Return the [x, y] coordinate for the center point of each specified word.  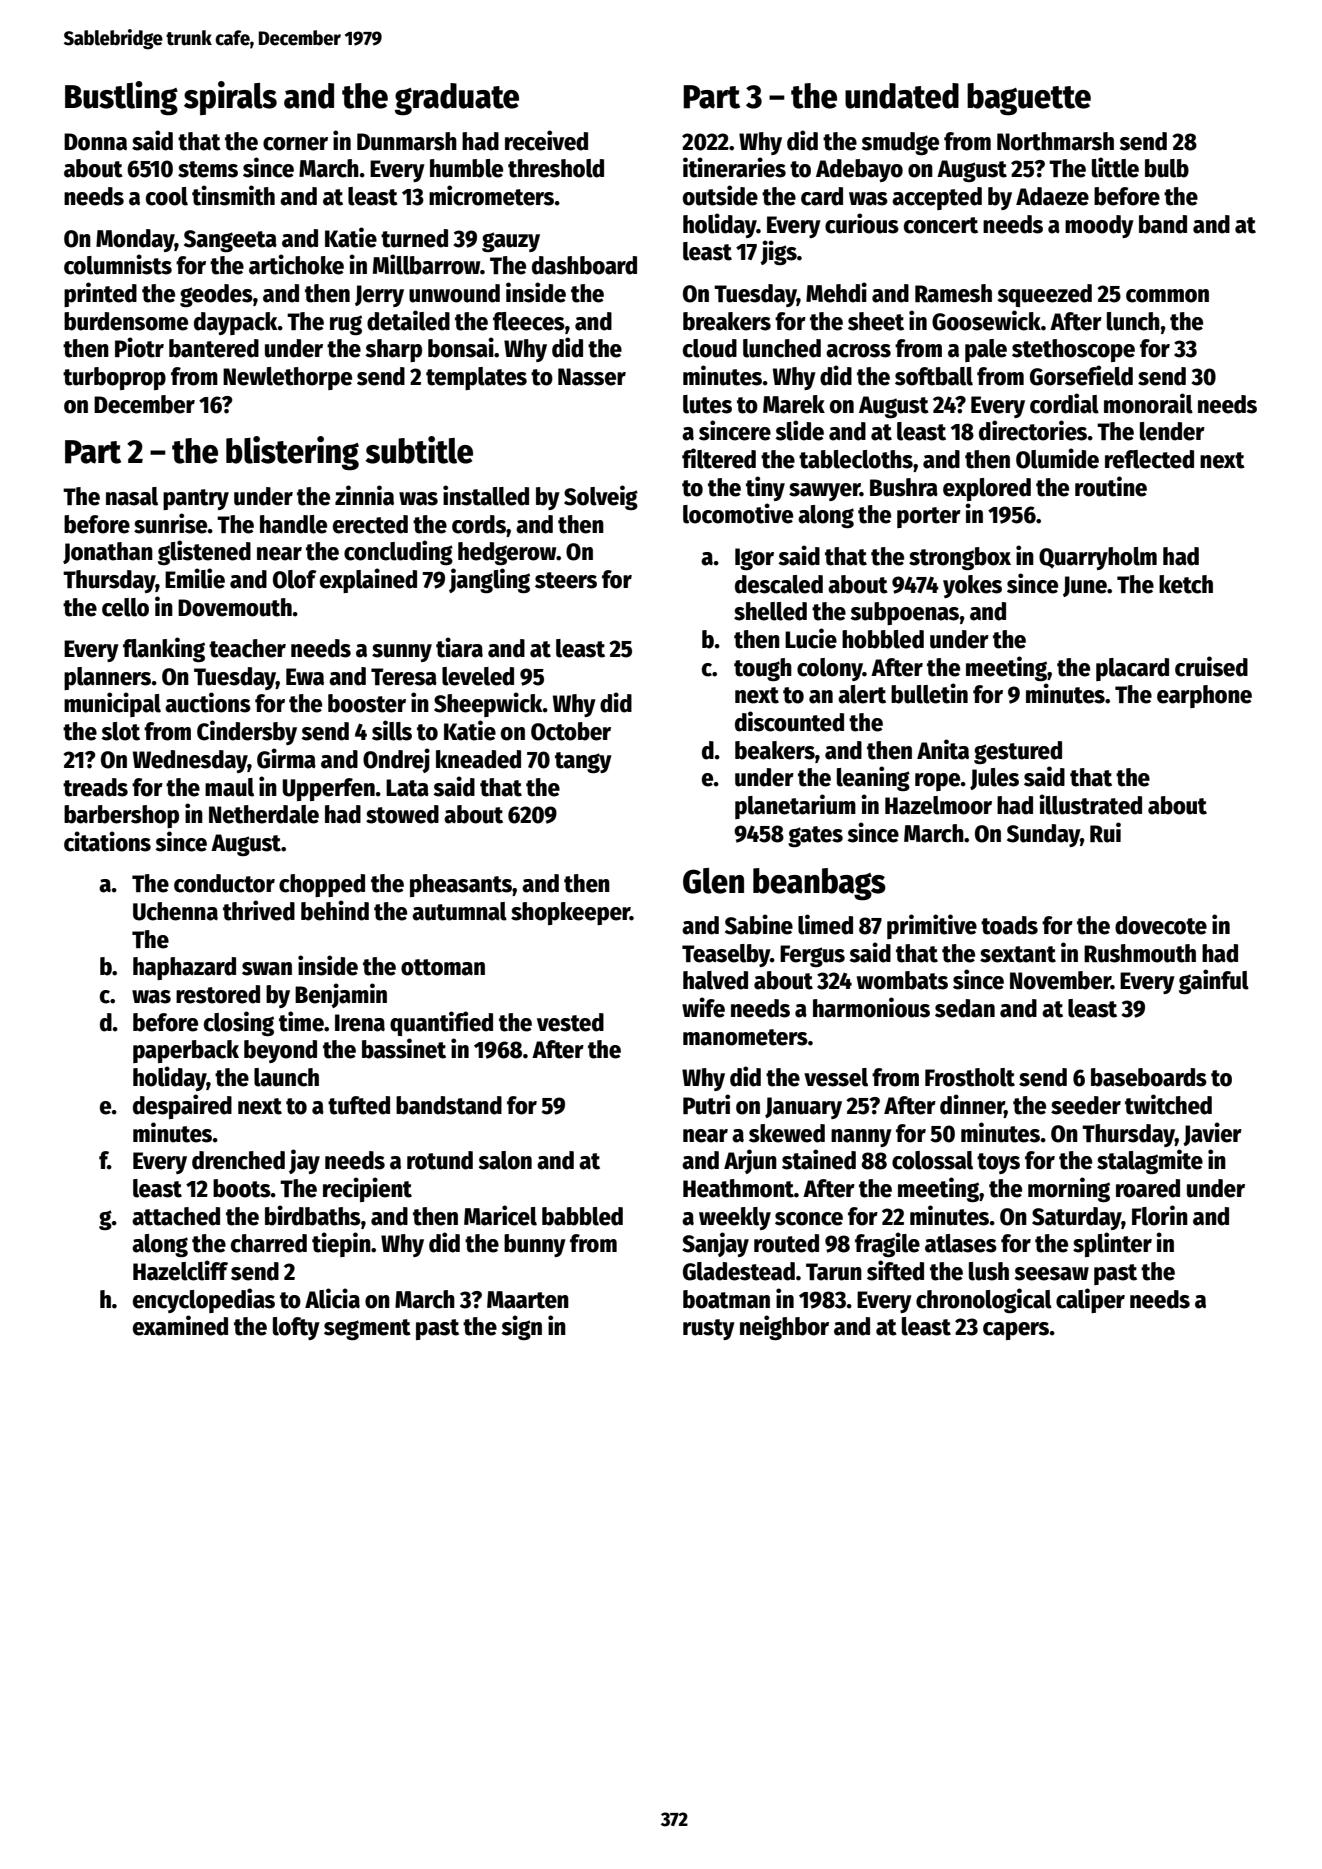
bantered [214, 348]
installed [486, 495]
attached [176, 1216]
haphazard [184, 968]
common [1167, 296]
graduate [457, 99]
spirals [230, 98]
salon [505, 1160]
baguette [1029, 99]
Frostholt [970, 1077]
